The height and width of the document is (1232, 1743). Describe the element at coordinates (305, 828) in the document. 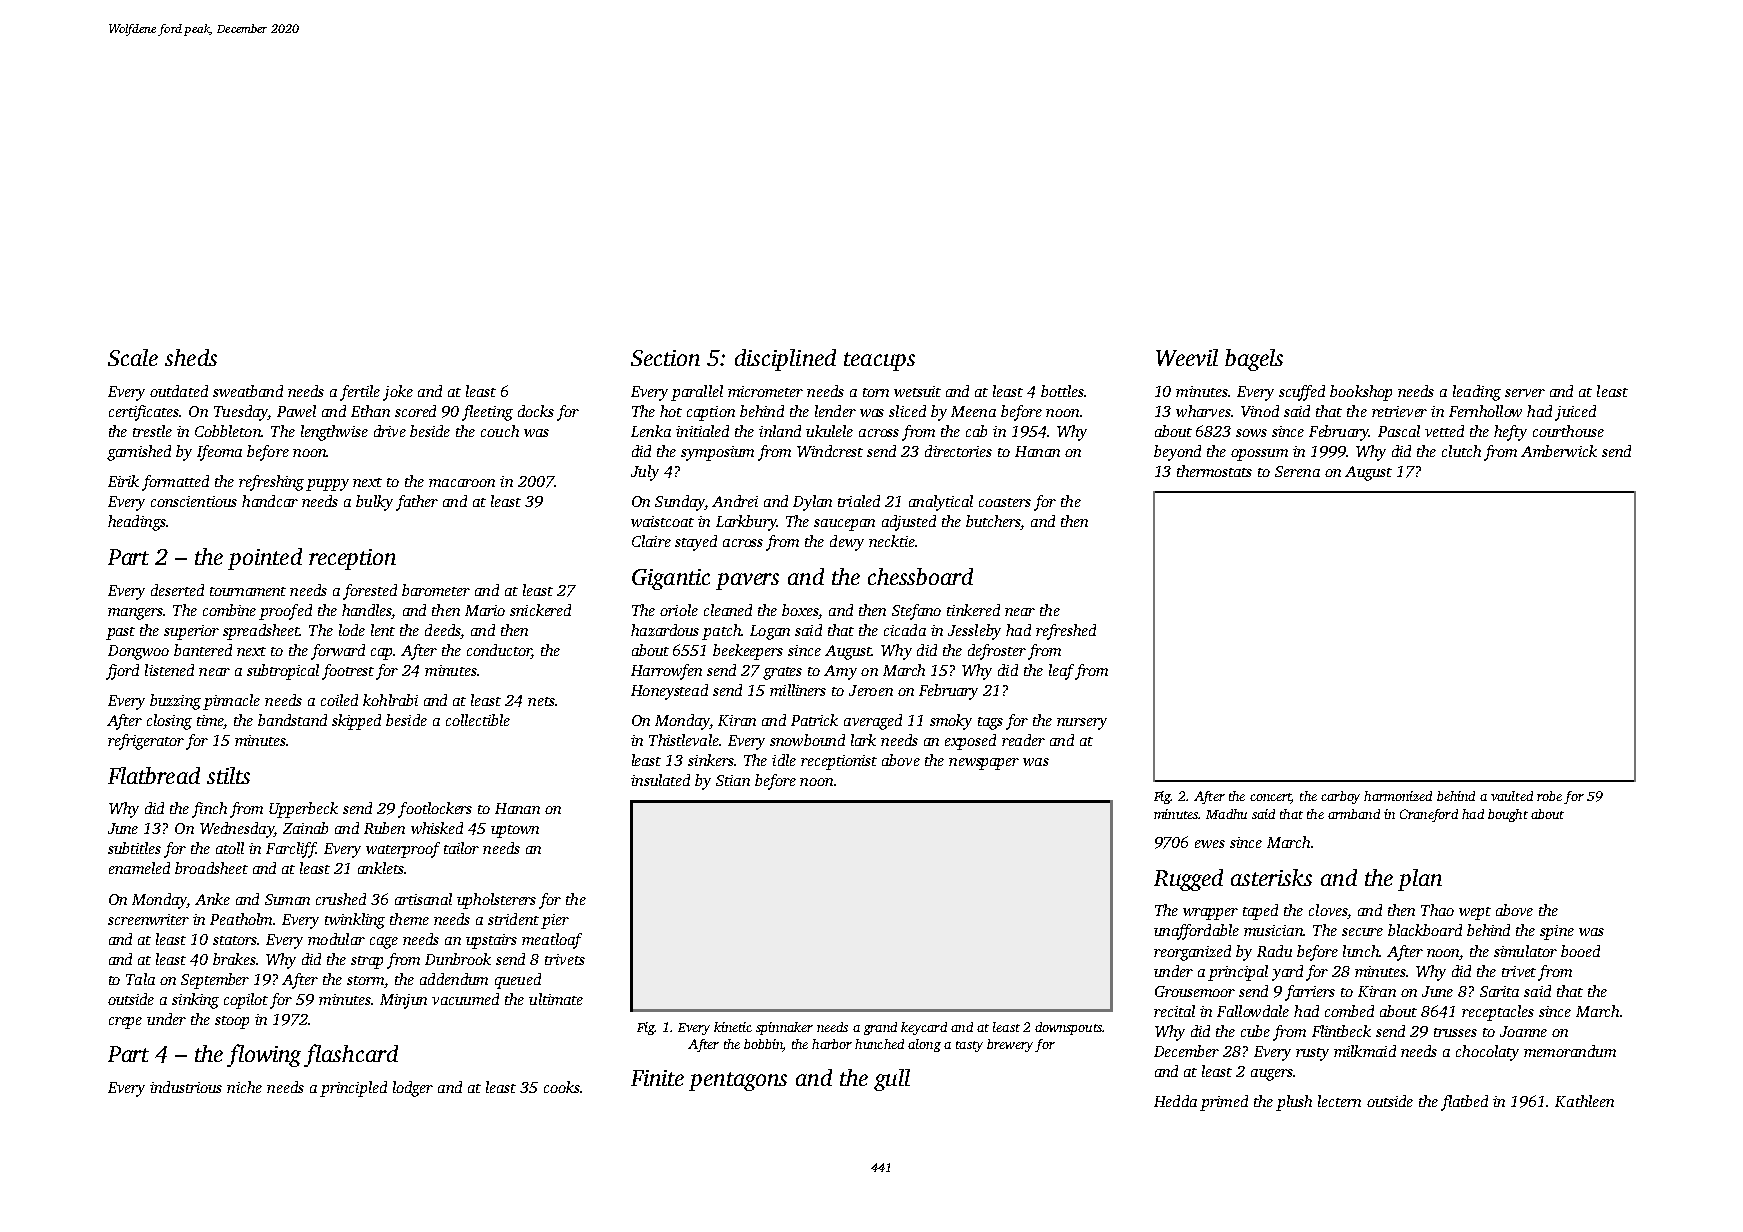

I see `Zainab` at that location.
